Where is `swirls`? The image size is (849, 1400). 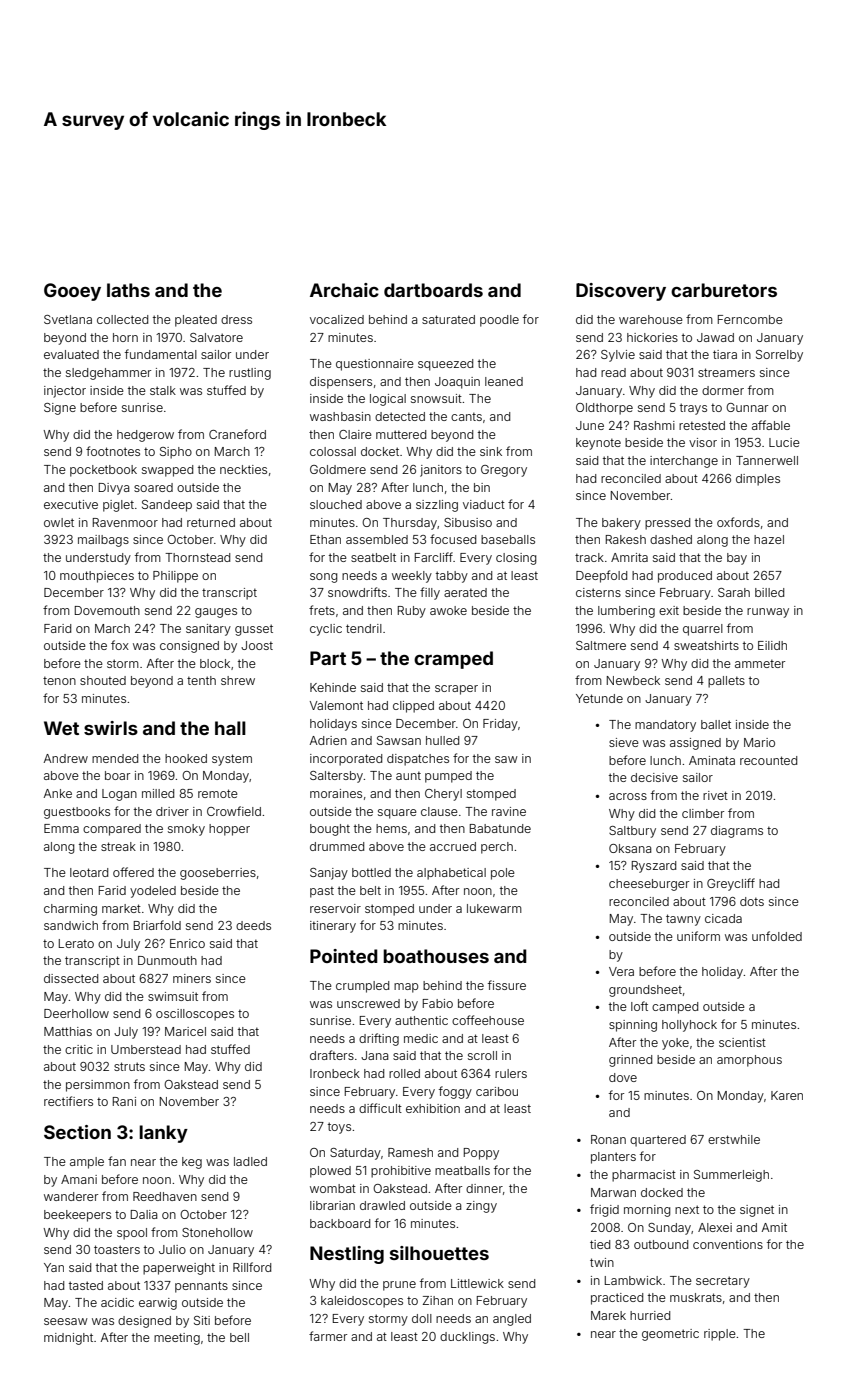 swirls is located at coordinates (111, 728).
